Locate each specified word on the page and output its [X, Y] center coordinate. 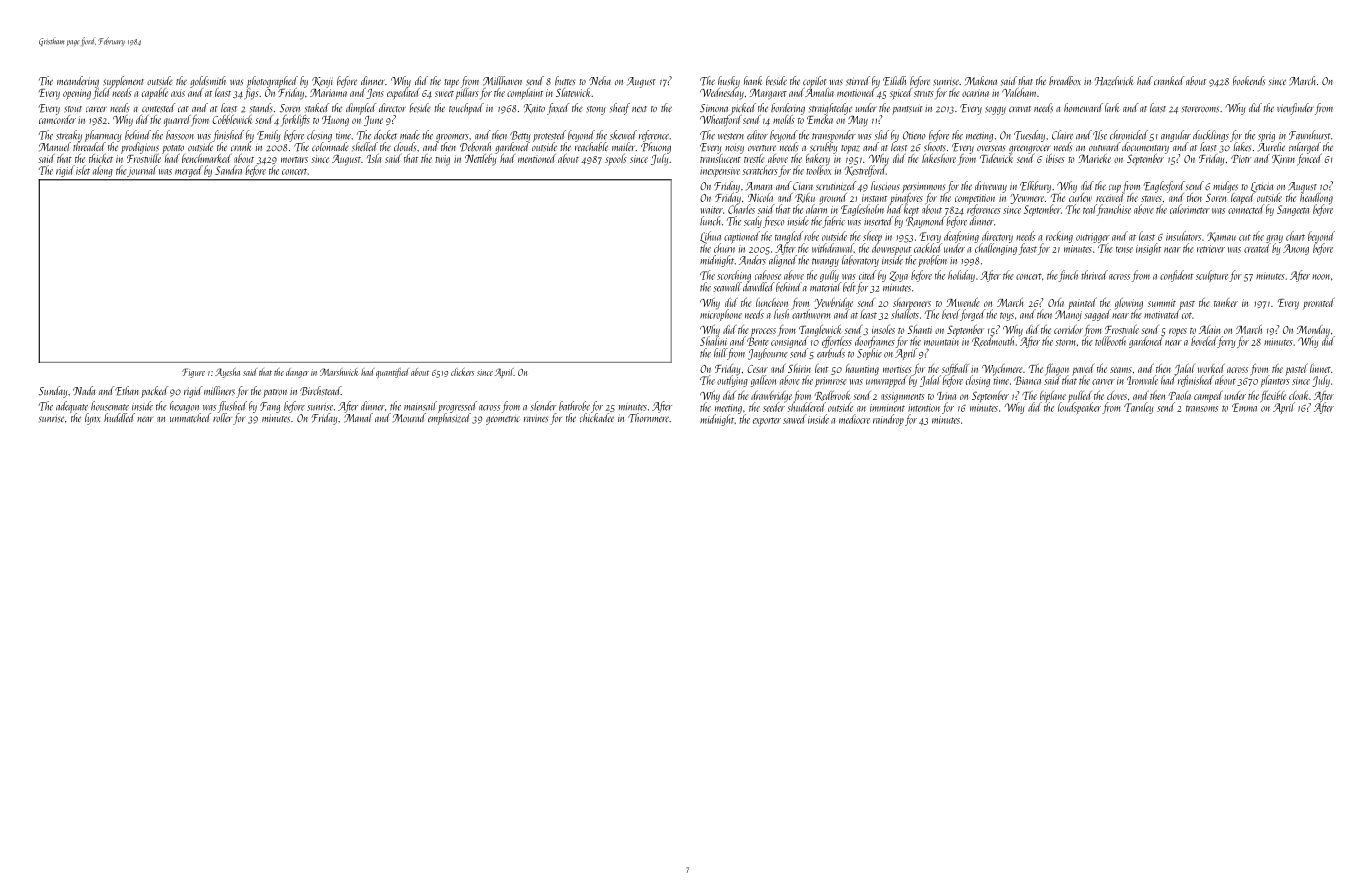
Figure [193, 373]
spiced [901, 94]
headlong [1316, 198]
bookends [1249, 80]
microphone [721, 315]
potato [173, 149]
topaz [850, 149]
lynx [92, 419]
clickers [463, 372]
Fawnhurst [1310, 135]
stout [73, 109]
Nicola [760, 197]
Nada [84, 390]
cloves [1117, 395]
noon [1321, 277]
